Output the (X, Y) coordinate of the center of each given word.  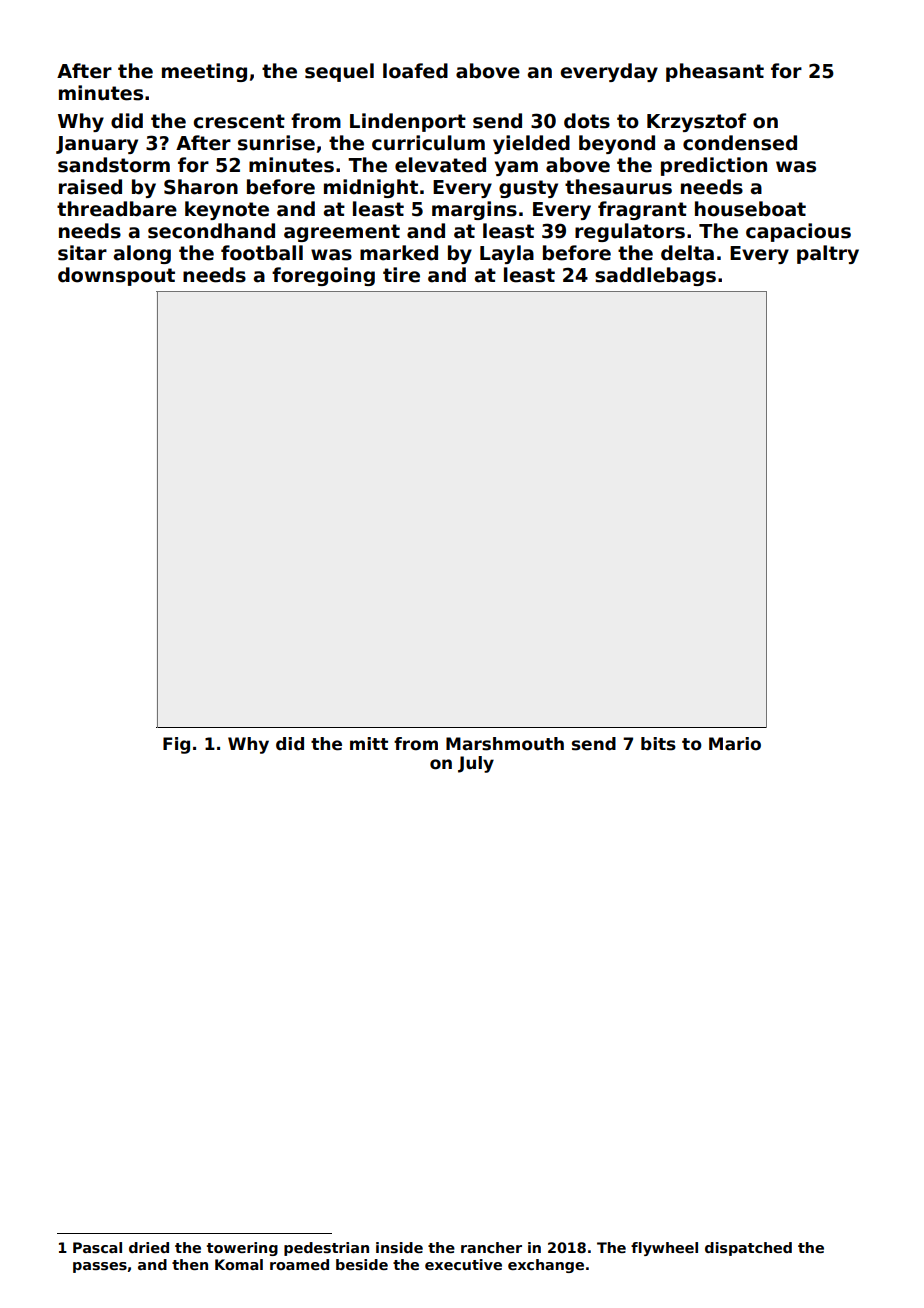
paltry (828, 254)
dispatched (748, 1249)
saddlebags (655, 276)
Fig (176, 745)
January (97, 145)
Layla (507, 254)
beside (362, 1264)
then (190, 1264)
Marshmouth (505, 744)
